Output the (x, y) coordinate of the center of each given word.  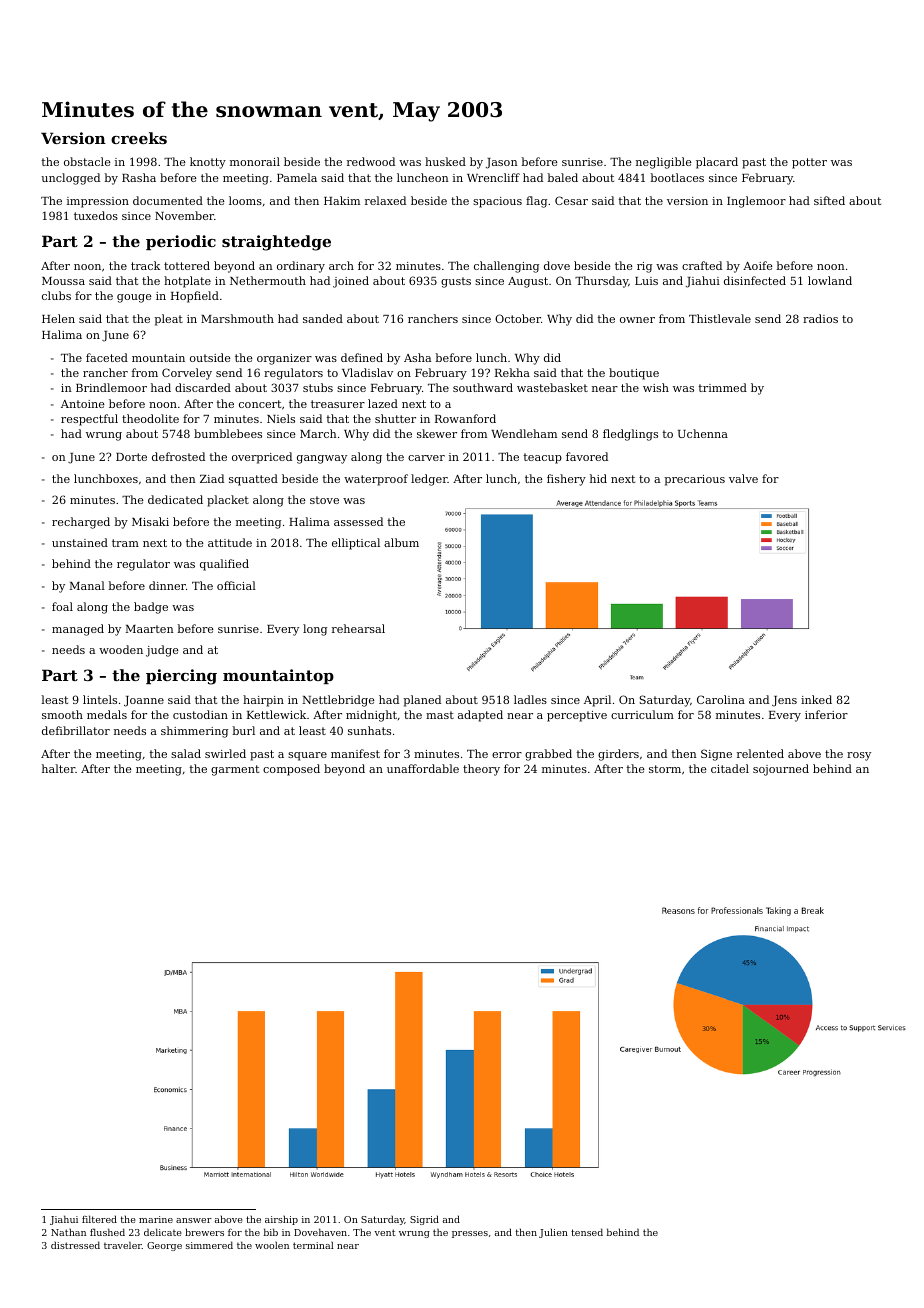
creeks (139, 138)
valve (743, 478)
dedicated (175, 499)
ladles (530, 699)
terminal (313, 1245)
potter (809, 163)
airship (281, 1220)
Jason (502, 163)
